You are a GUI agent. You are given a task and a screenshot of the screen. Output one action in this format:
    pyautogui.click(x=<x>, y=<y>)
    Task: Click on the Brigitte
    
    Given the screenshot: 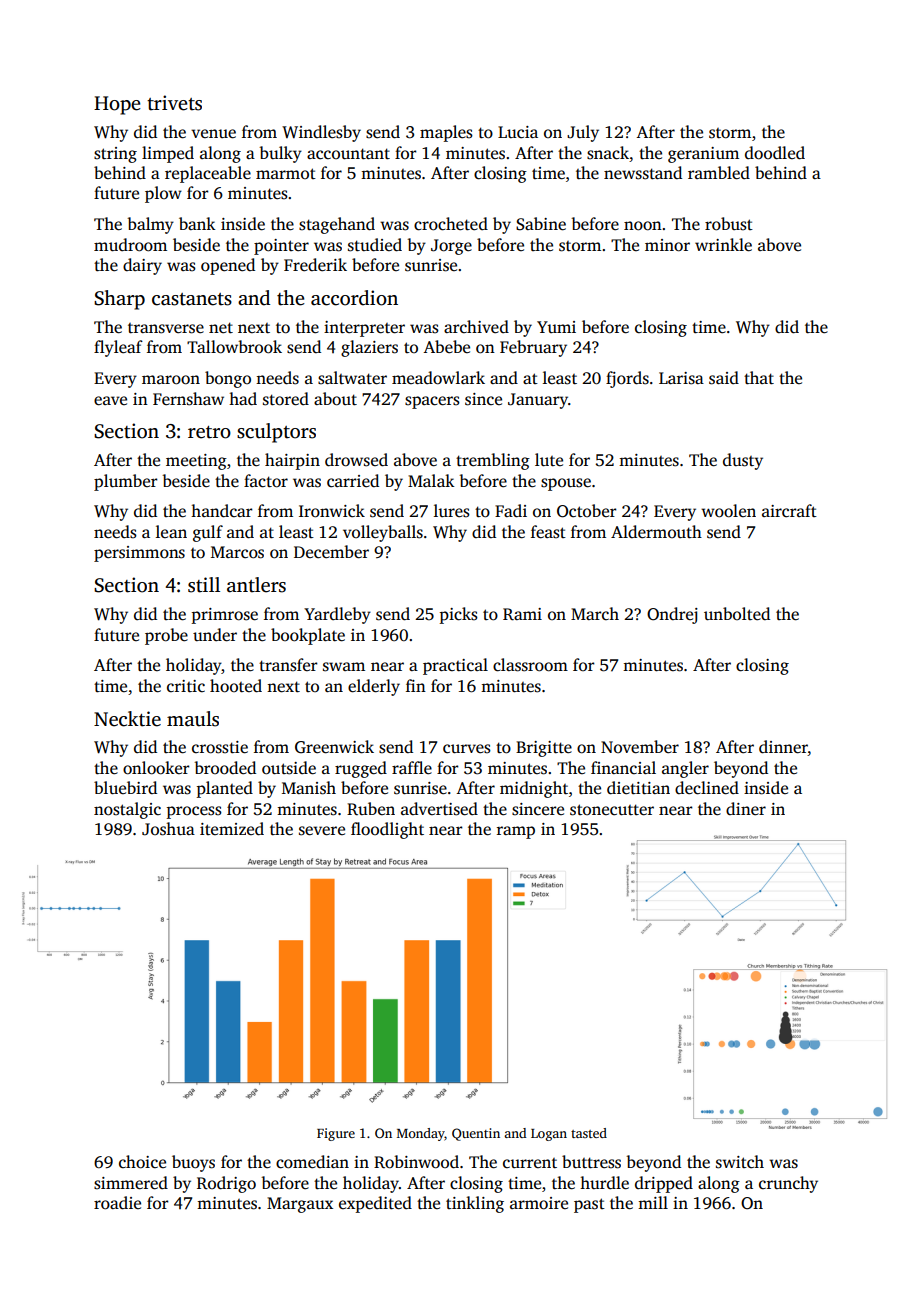 What is the action you would take?
    pyautogui.click(x=544, y=749)
